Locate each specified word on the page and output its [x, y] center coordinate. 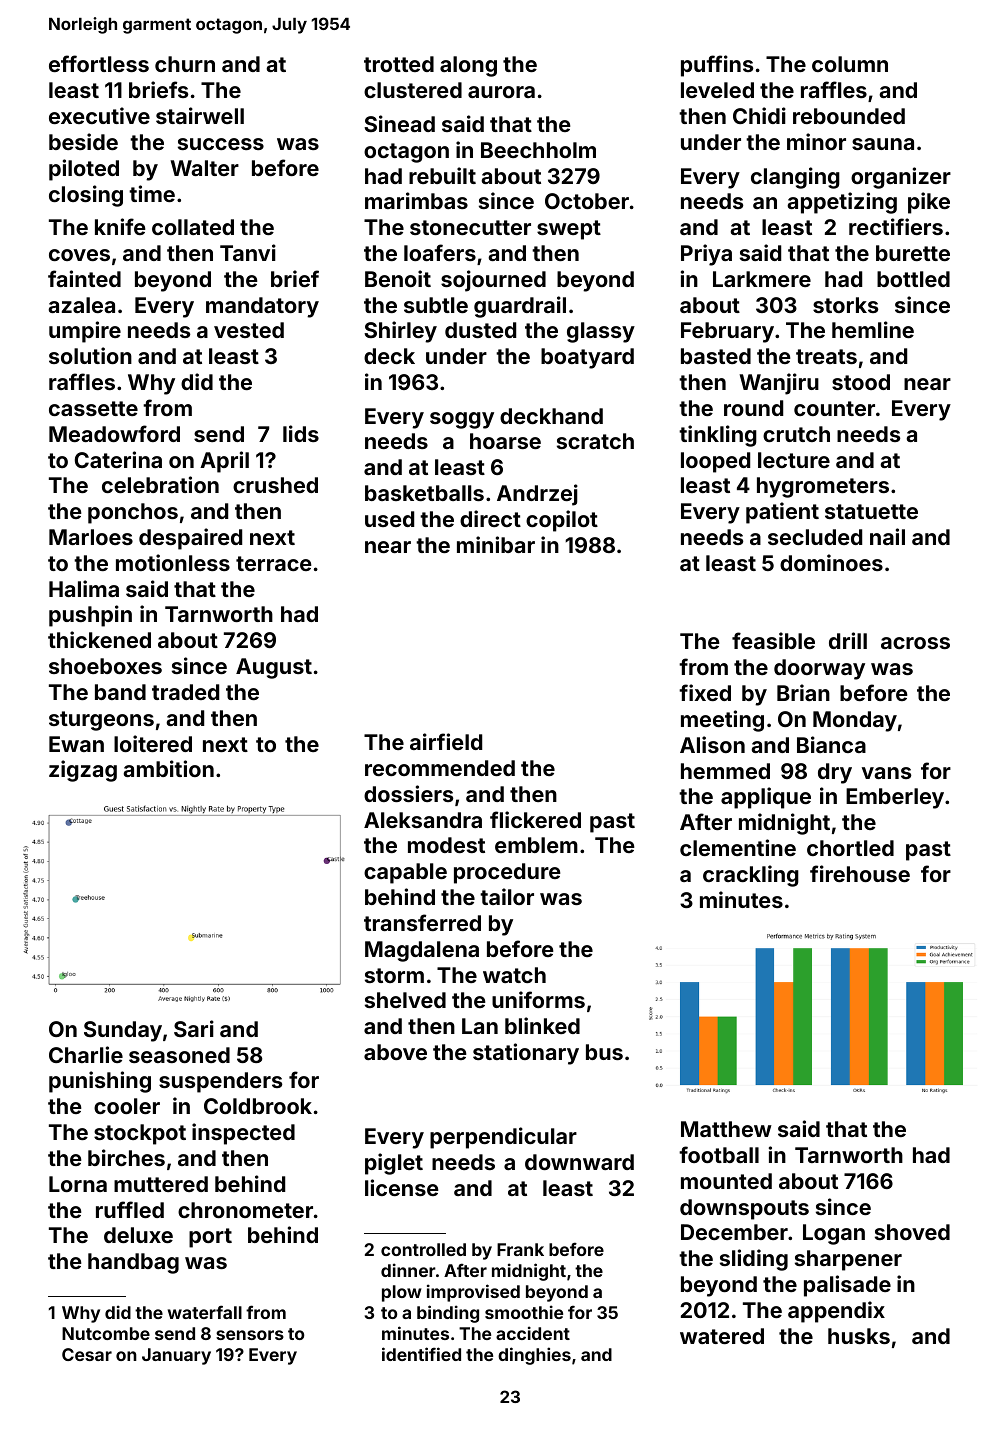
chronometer [245, 1210]
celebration [160, 484]
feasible [773, 640]
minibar [496, 544]
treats [826, 356]
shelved [405, 1000]
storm [394, 975]
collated [193, 227]
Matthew [726, 1129]
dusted [480, 330]
